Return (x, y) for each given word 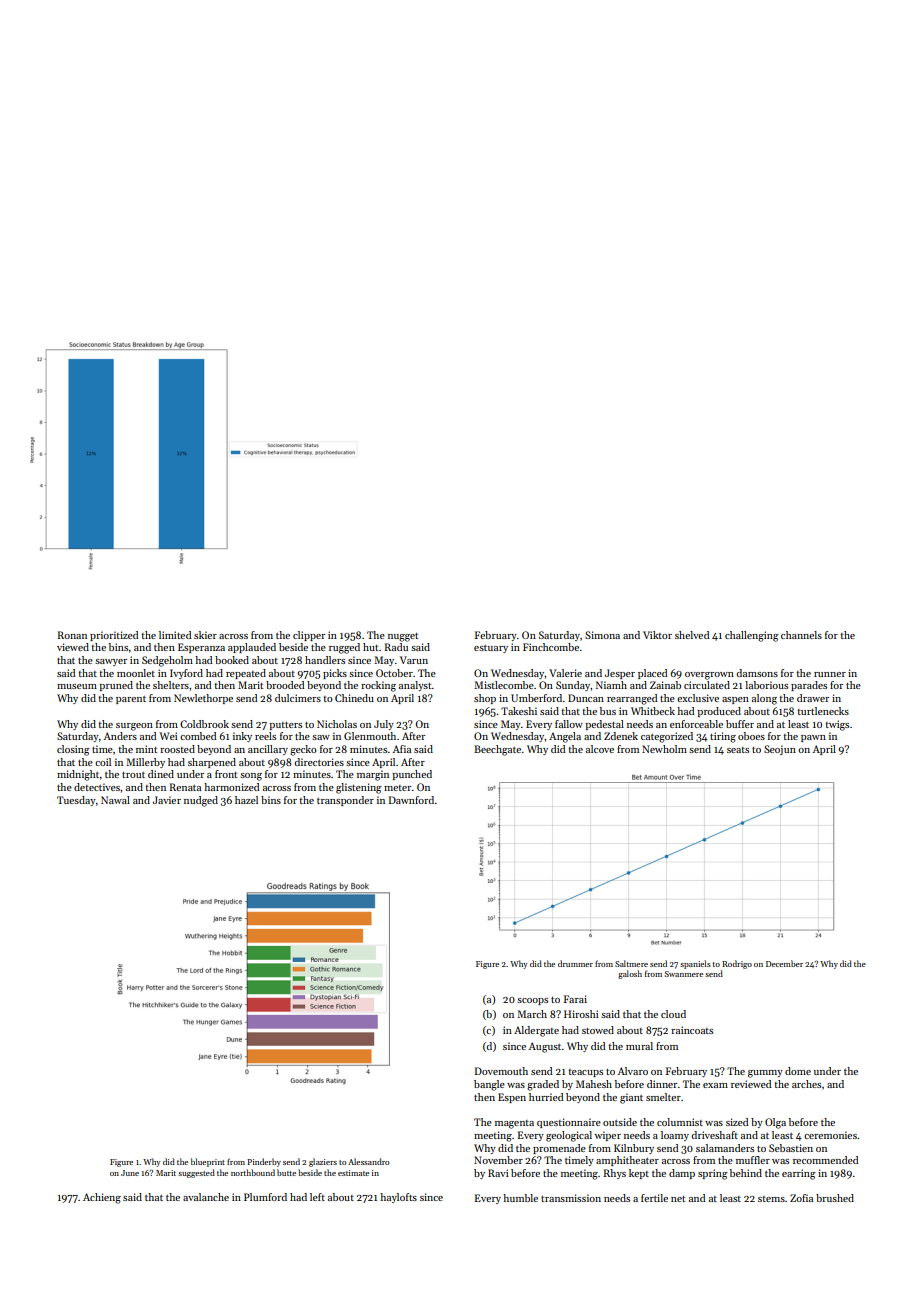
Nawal (115, 800)
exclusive (698, 698)
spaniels (695, 964)
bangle (489, 1085)
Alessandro (368, 1161)
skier (205, 635)
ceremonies (830, 1135)
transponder (345, 801)
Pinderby (264, 1162)
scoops (532, 1001)
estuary (491, 649)
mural (639, 1046)
